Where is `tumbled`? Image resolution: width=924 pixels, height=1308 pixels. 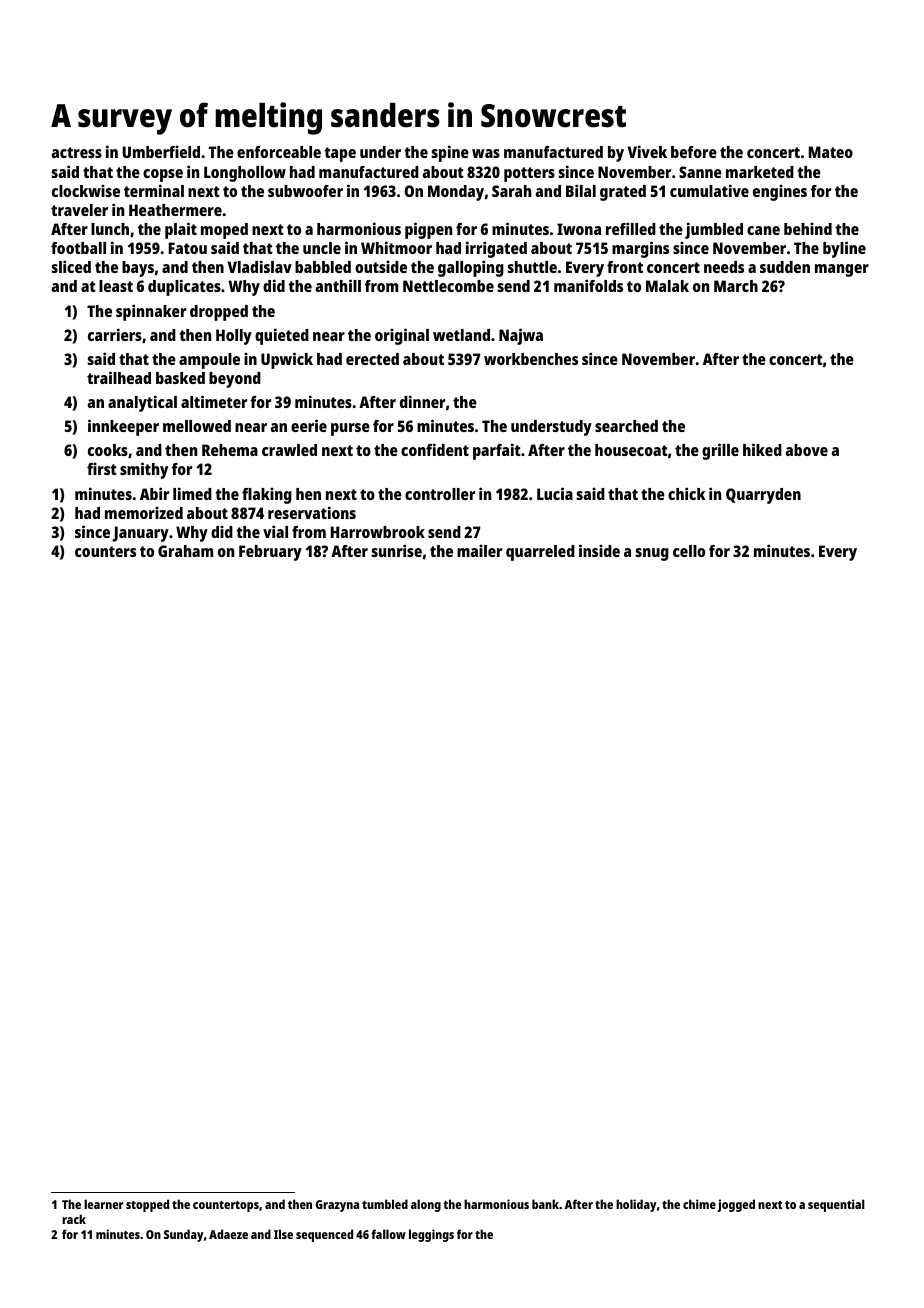
tumbled is located at coordinates (385, 1204).
